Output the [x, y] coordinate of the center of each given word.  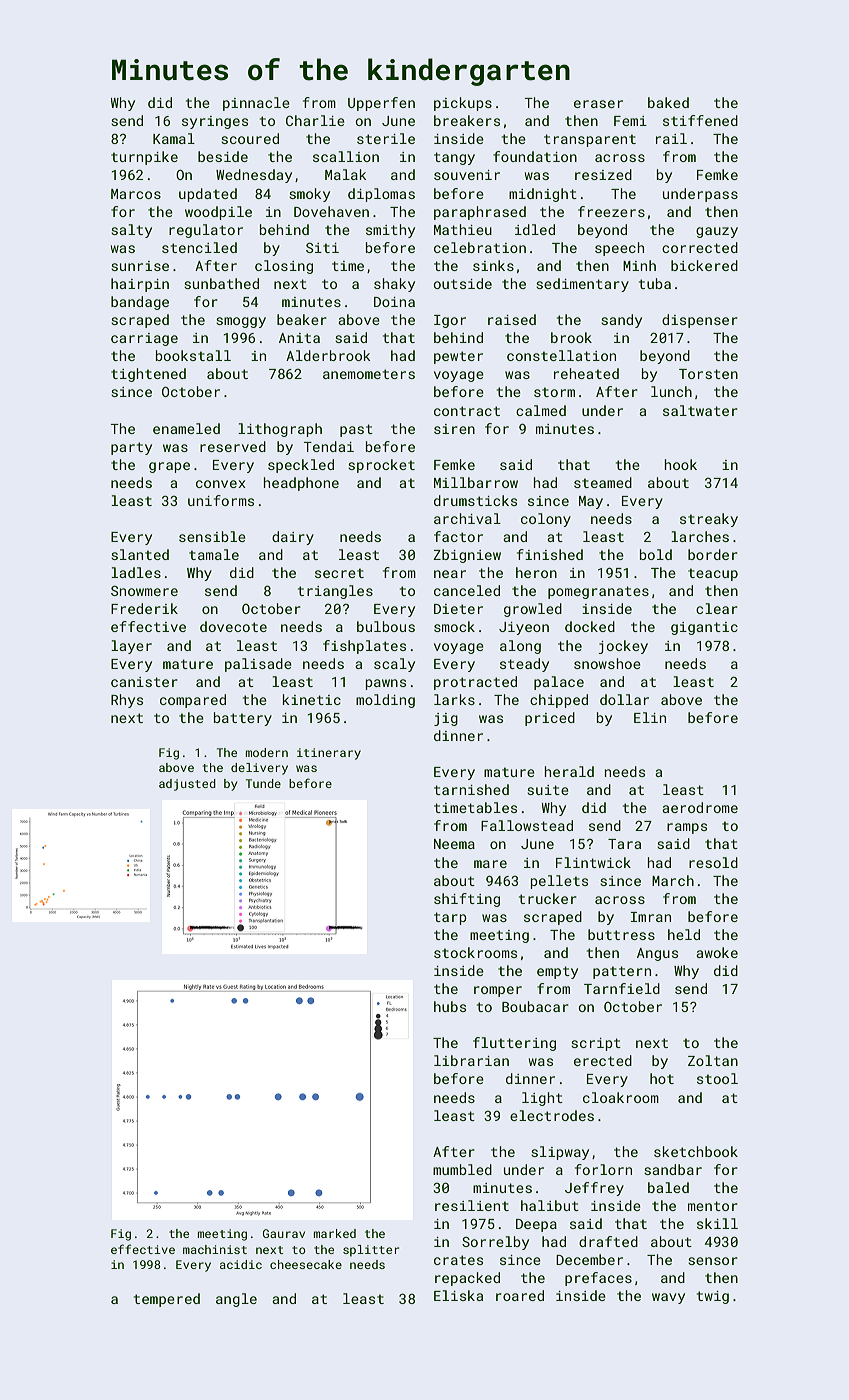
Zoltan [713, 1060]
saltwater [700, 410]
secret [339, 573]
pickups [463, 104]
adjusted [187, 785]
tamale [214, 554]
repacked [467, 1279]
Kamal [174, 138]
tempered [167, 1300]
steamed [603, 482]
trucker [548, 898]
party [131, 448]
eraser [598, 104]
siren [454, 429]
